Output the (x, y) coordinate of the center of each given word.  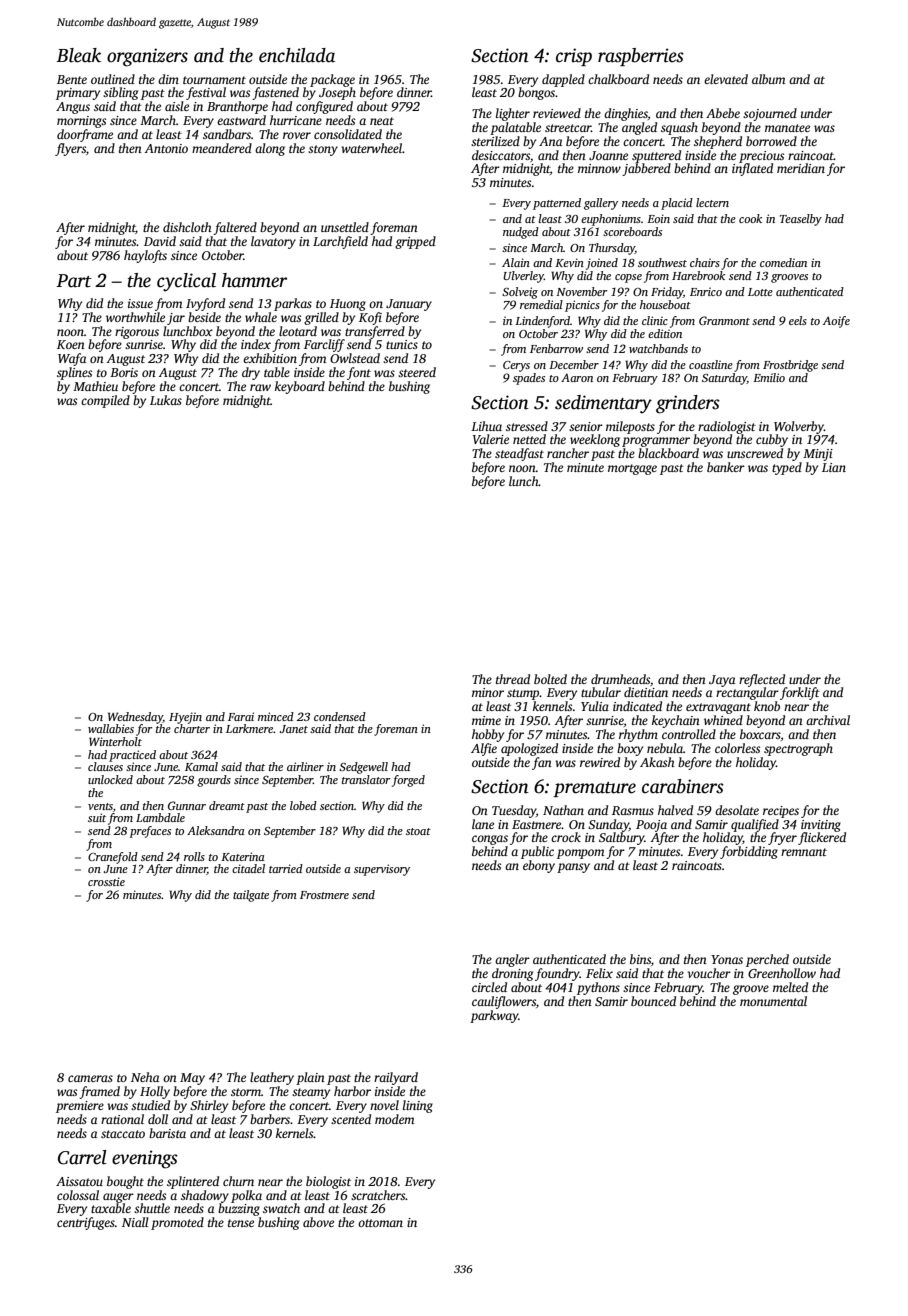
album (768, 79)
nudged (521, 233)
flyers (70, 149)
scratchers (378, 1195)
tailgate (251, 896)
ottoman (380, 1223)
